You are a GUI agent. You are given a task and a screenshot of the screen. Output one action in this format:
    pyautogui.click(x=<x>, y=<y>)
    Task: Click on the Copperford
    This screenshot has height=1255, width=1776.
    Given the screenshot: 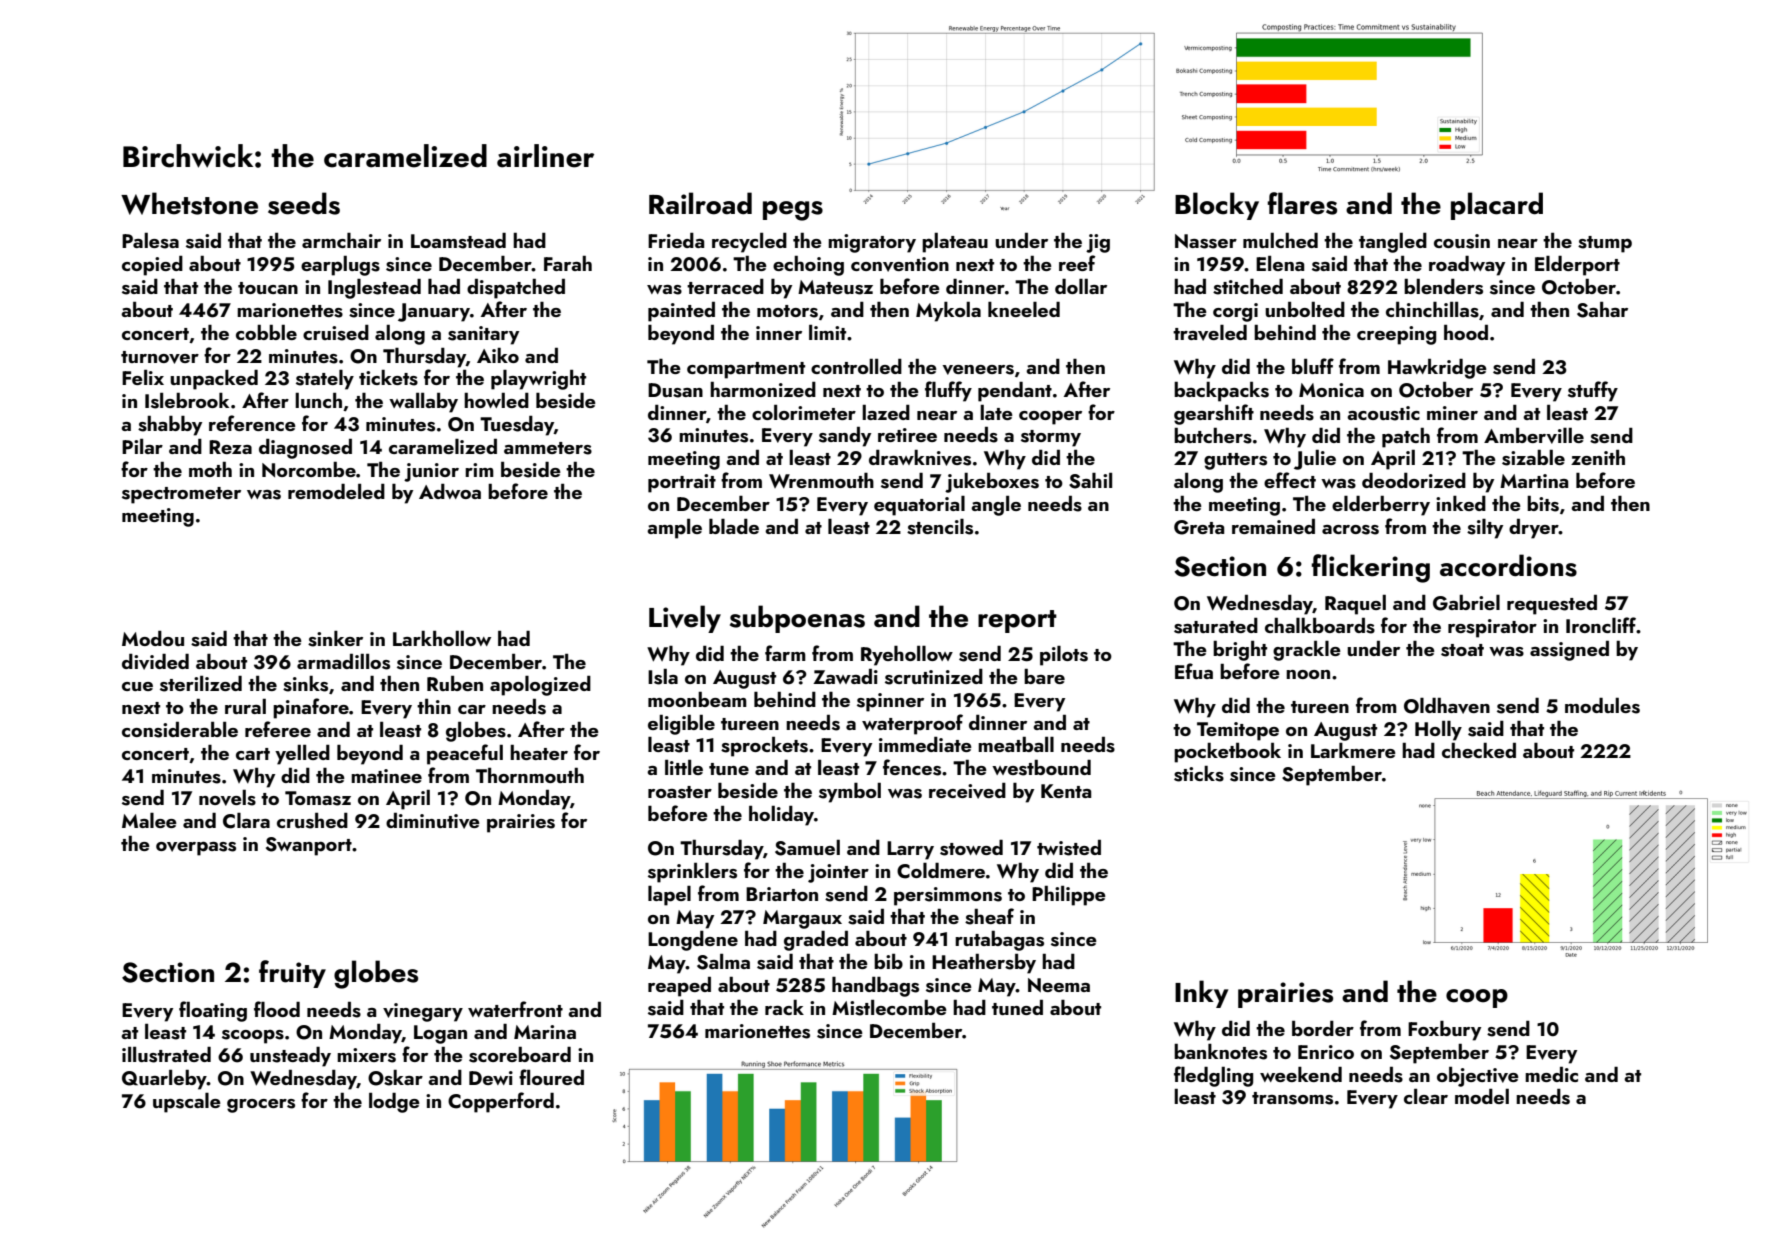 What is the action you would take?
    pyautogui.click(x=501, y=1102)
